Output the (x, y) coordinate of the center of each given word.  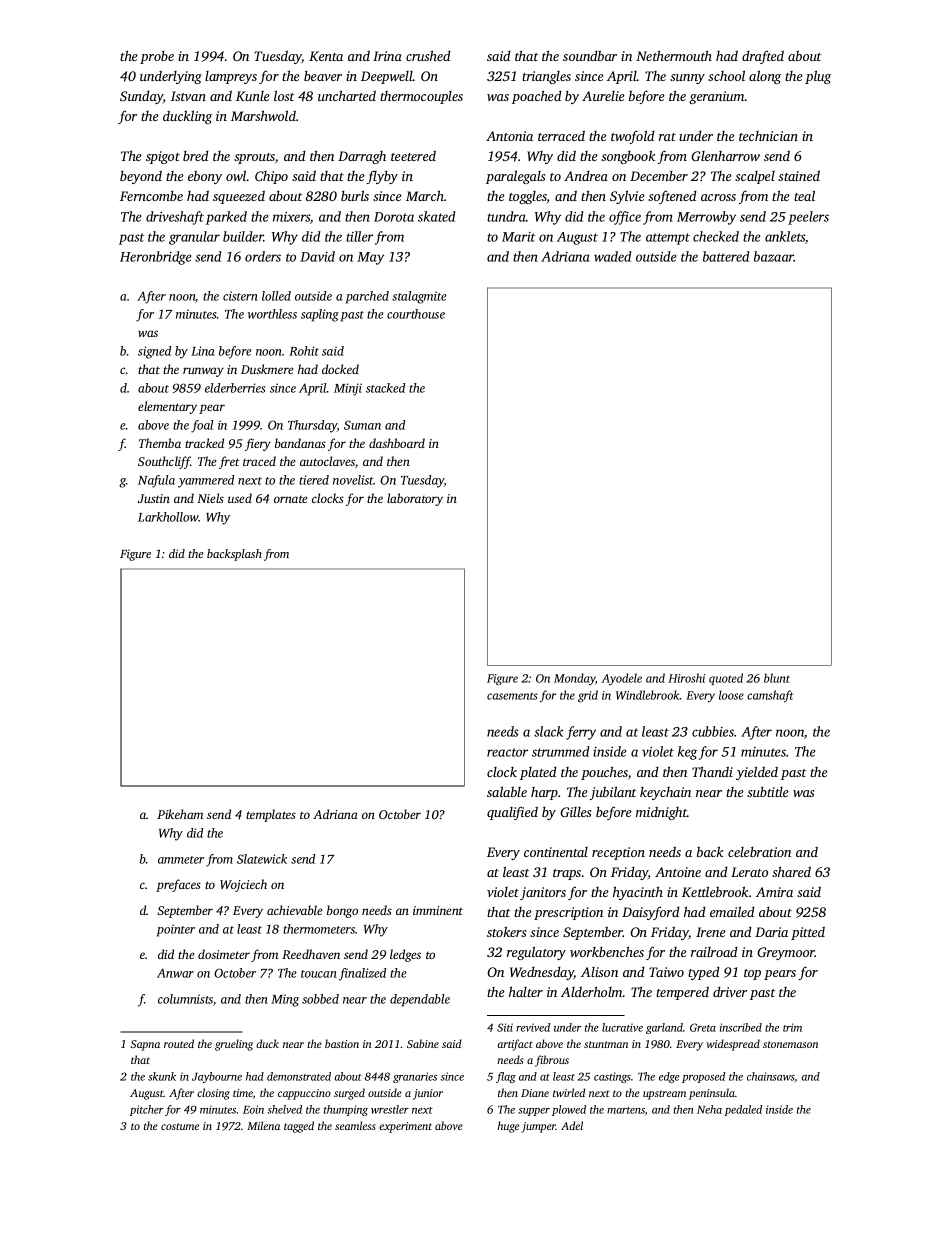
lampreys (231, 77)
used (240, 498)
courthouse (416, 314)
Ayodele (621, 679)
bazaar (774, 256)
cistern (240, 296)
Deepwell (387, 77)
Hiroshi (686, 678)
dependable (420, 1000)
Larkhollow (168, 517)
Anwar (175, 973)
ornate (290, 499)
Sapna (145, 1045)
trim (792, 1027)
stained (799, 175)
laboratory (415, 499)
